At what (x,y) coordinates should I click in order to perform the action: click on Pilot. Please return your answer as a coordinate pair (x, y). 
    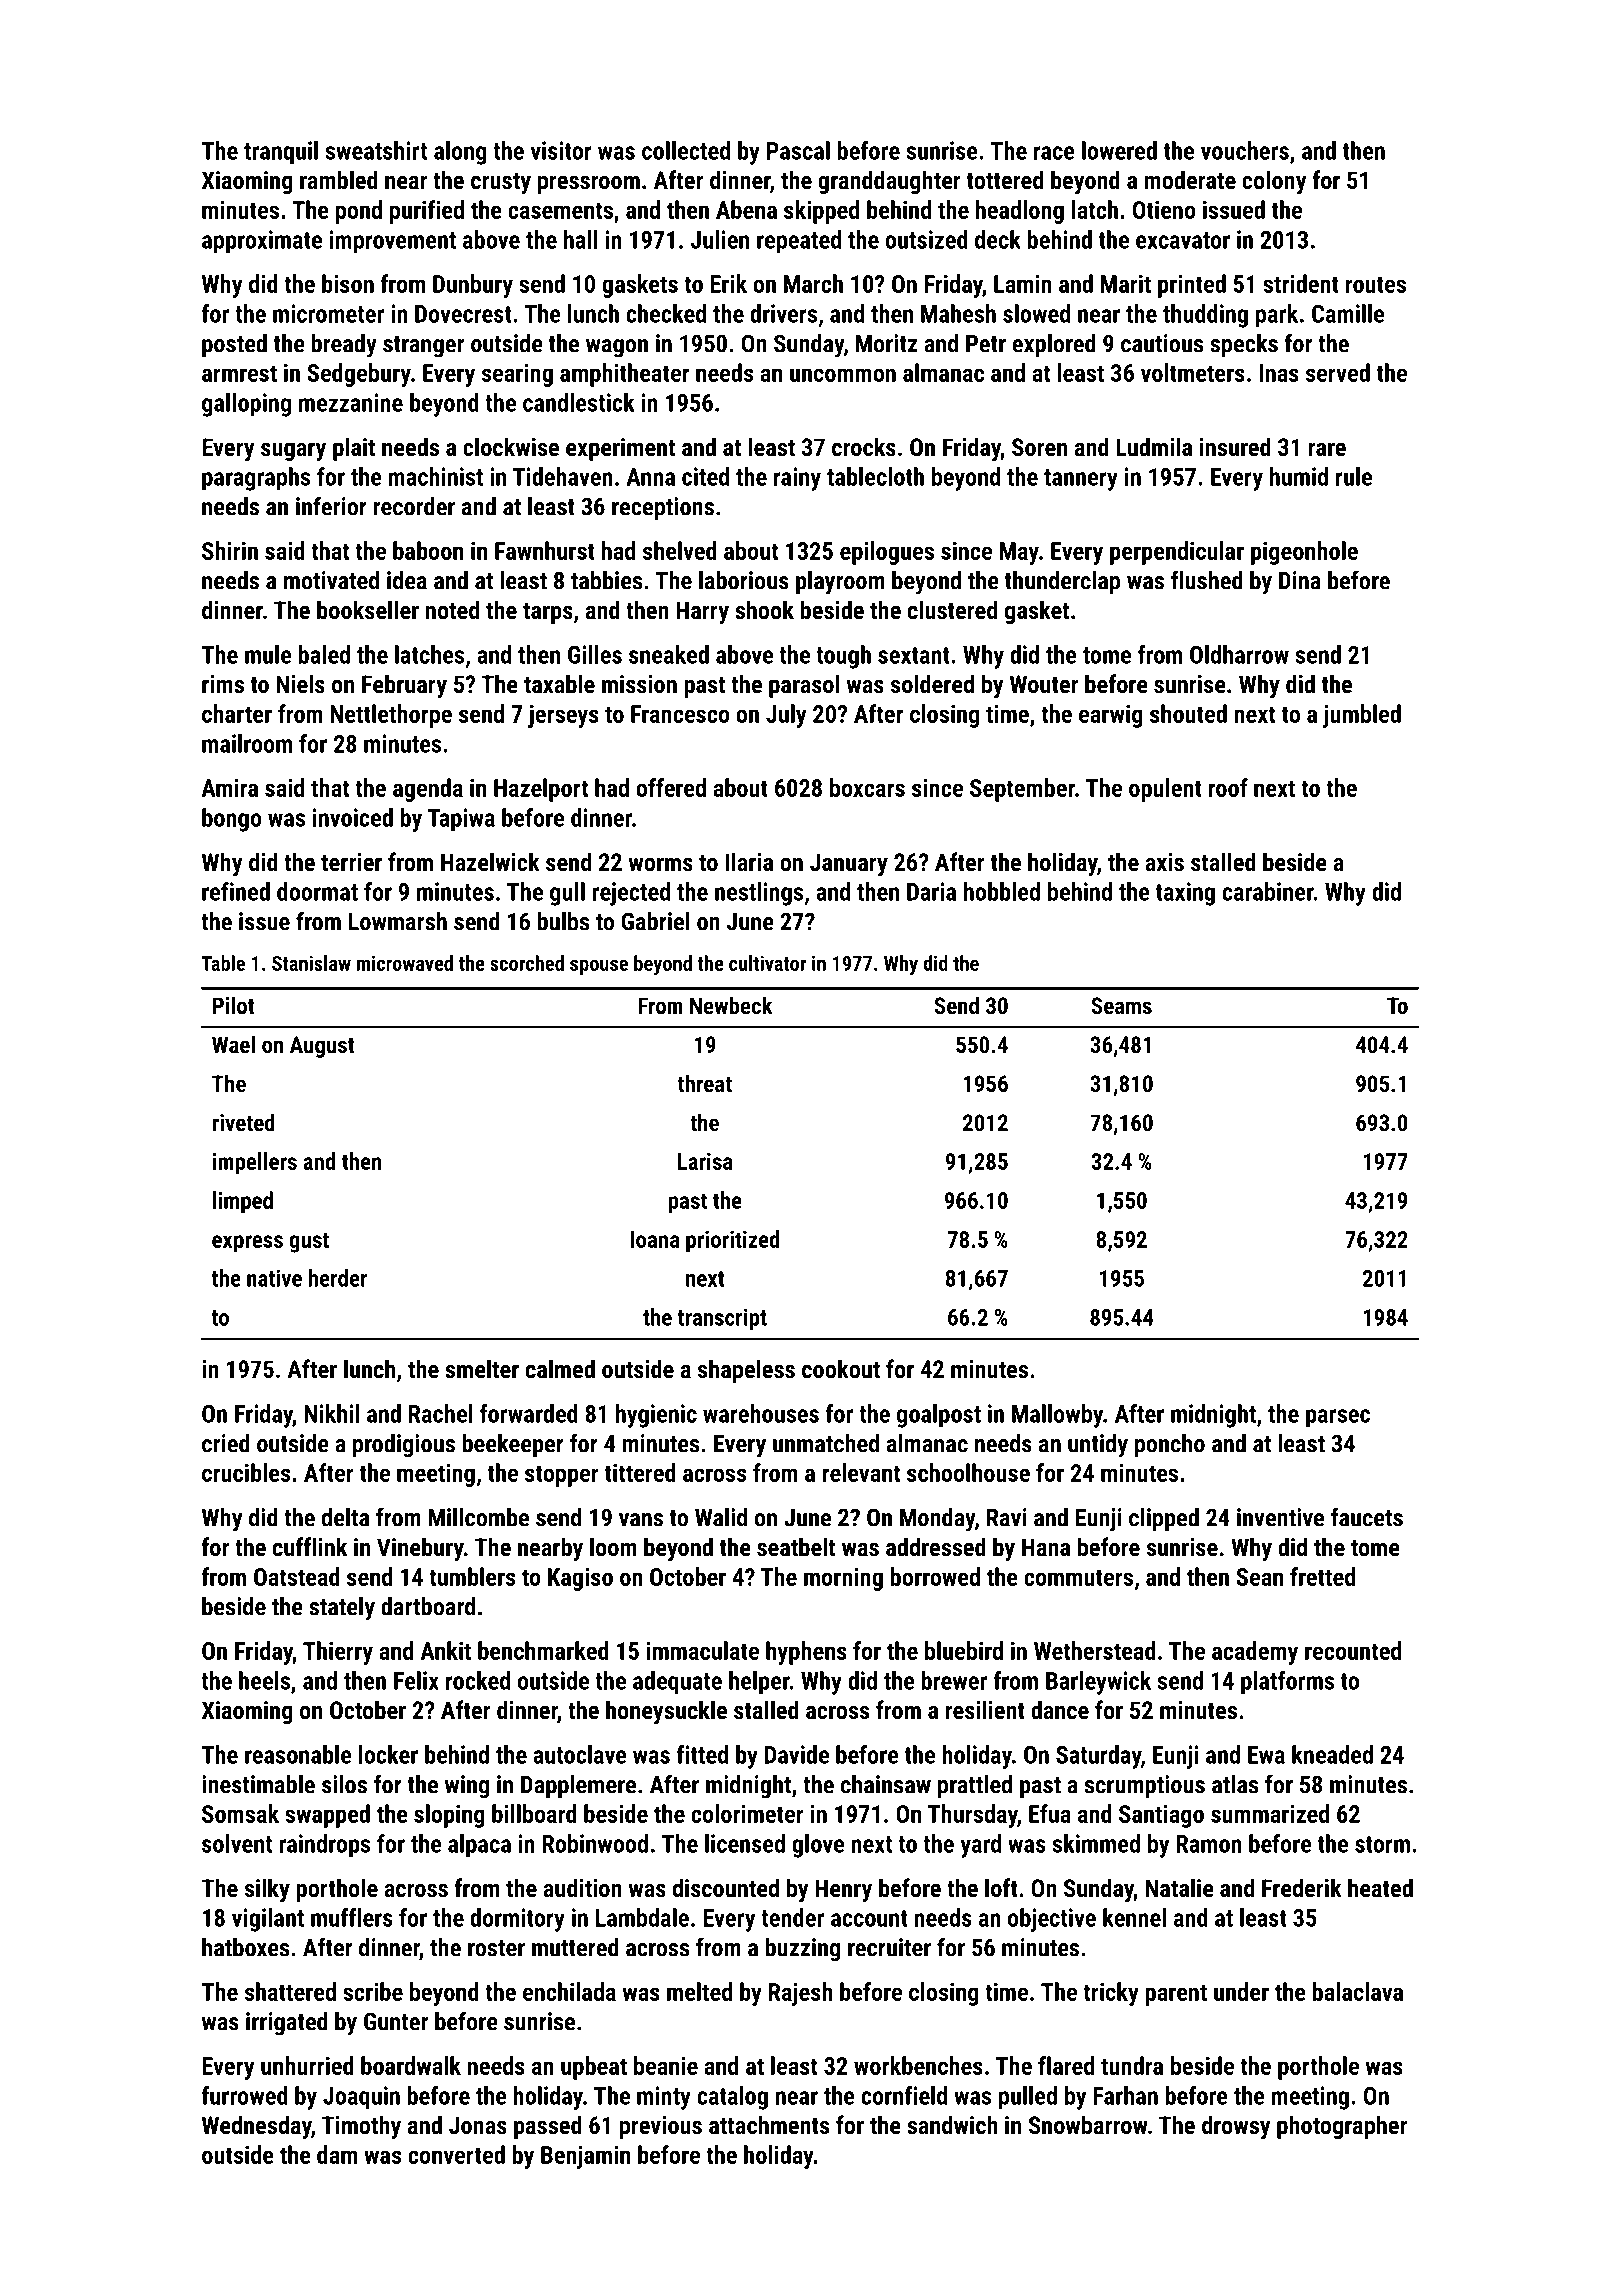
    Looking at the image, I should click on (234, 1005).
